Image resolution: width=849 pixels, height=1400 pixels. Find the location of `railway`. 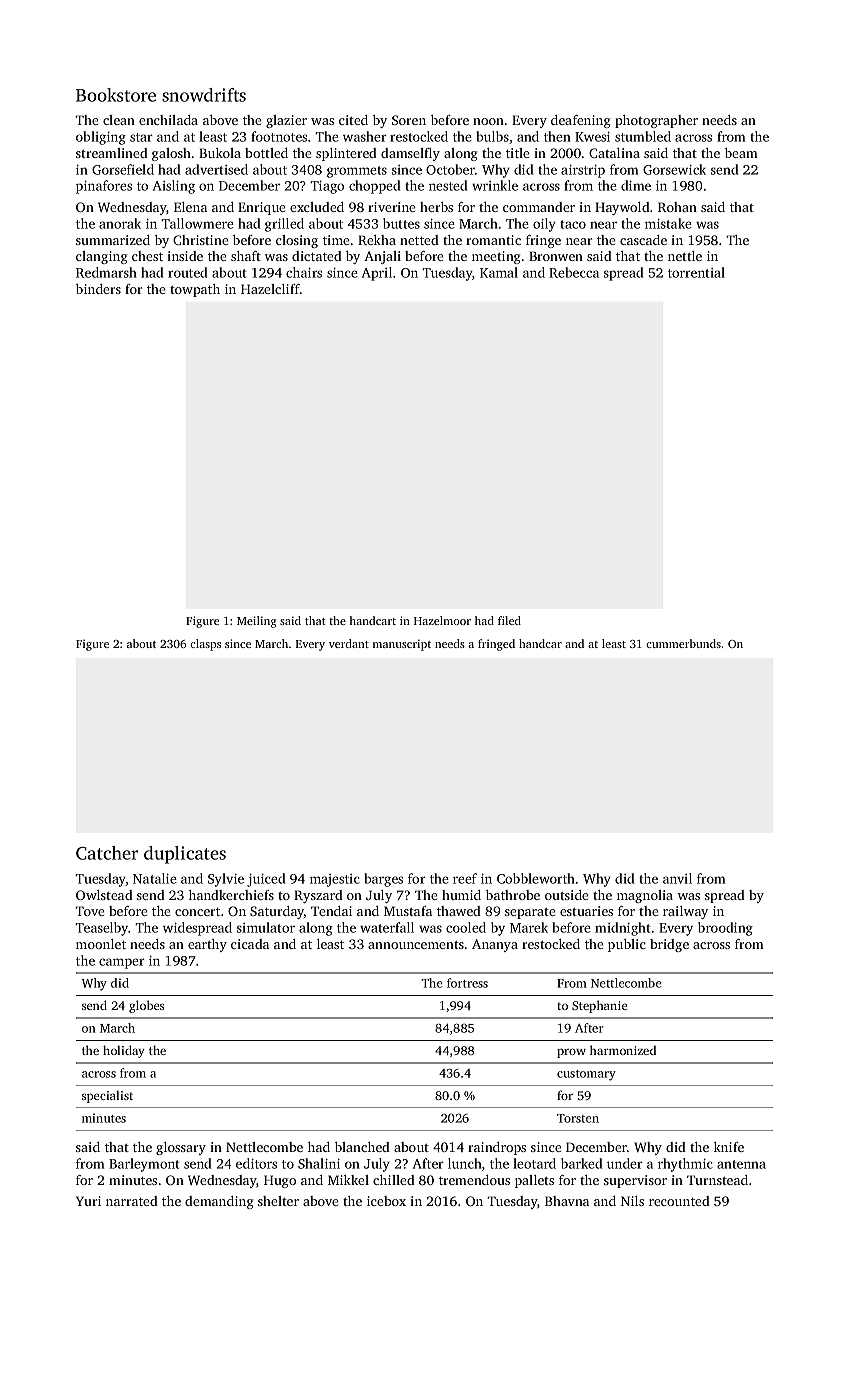

railway is located at coordinates (685, 912).
